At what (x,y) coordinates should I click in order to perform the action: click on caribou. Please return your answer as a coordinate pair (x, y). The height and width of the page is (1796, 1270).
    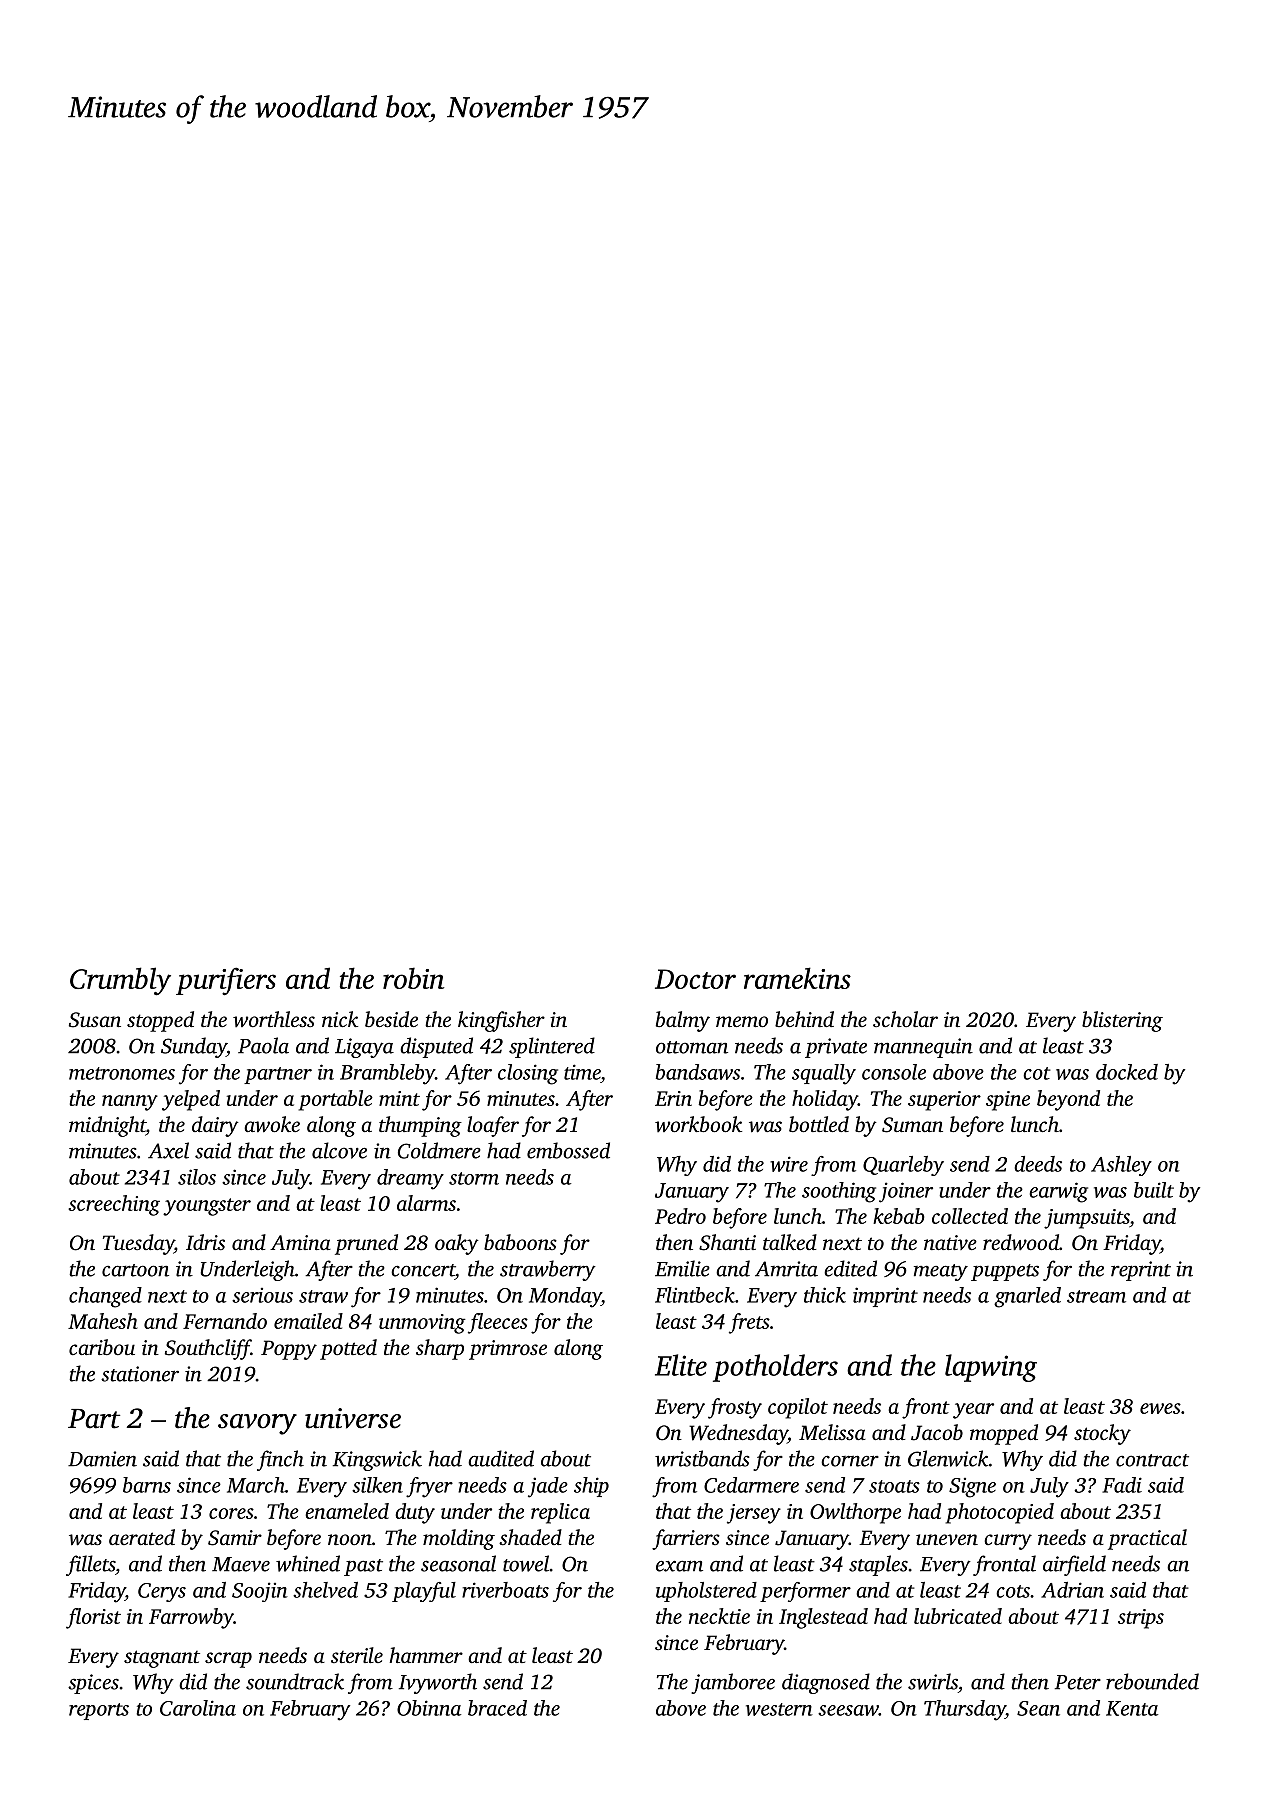
    Looking at the image, I should click on (102, 1347).
